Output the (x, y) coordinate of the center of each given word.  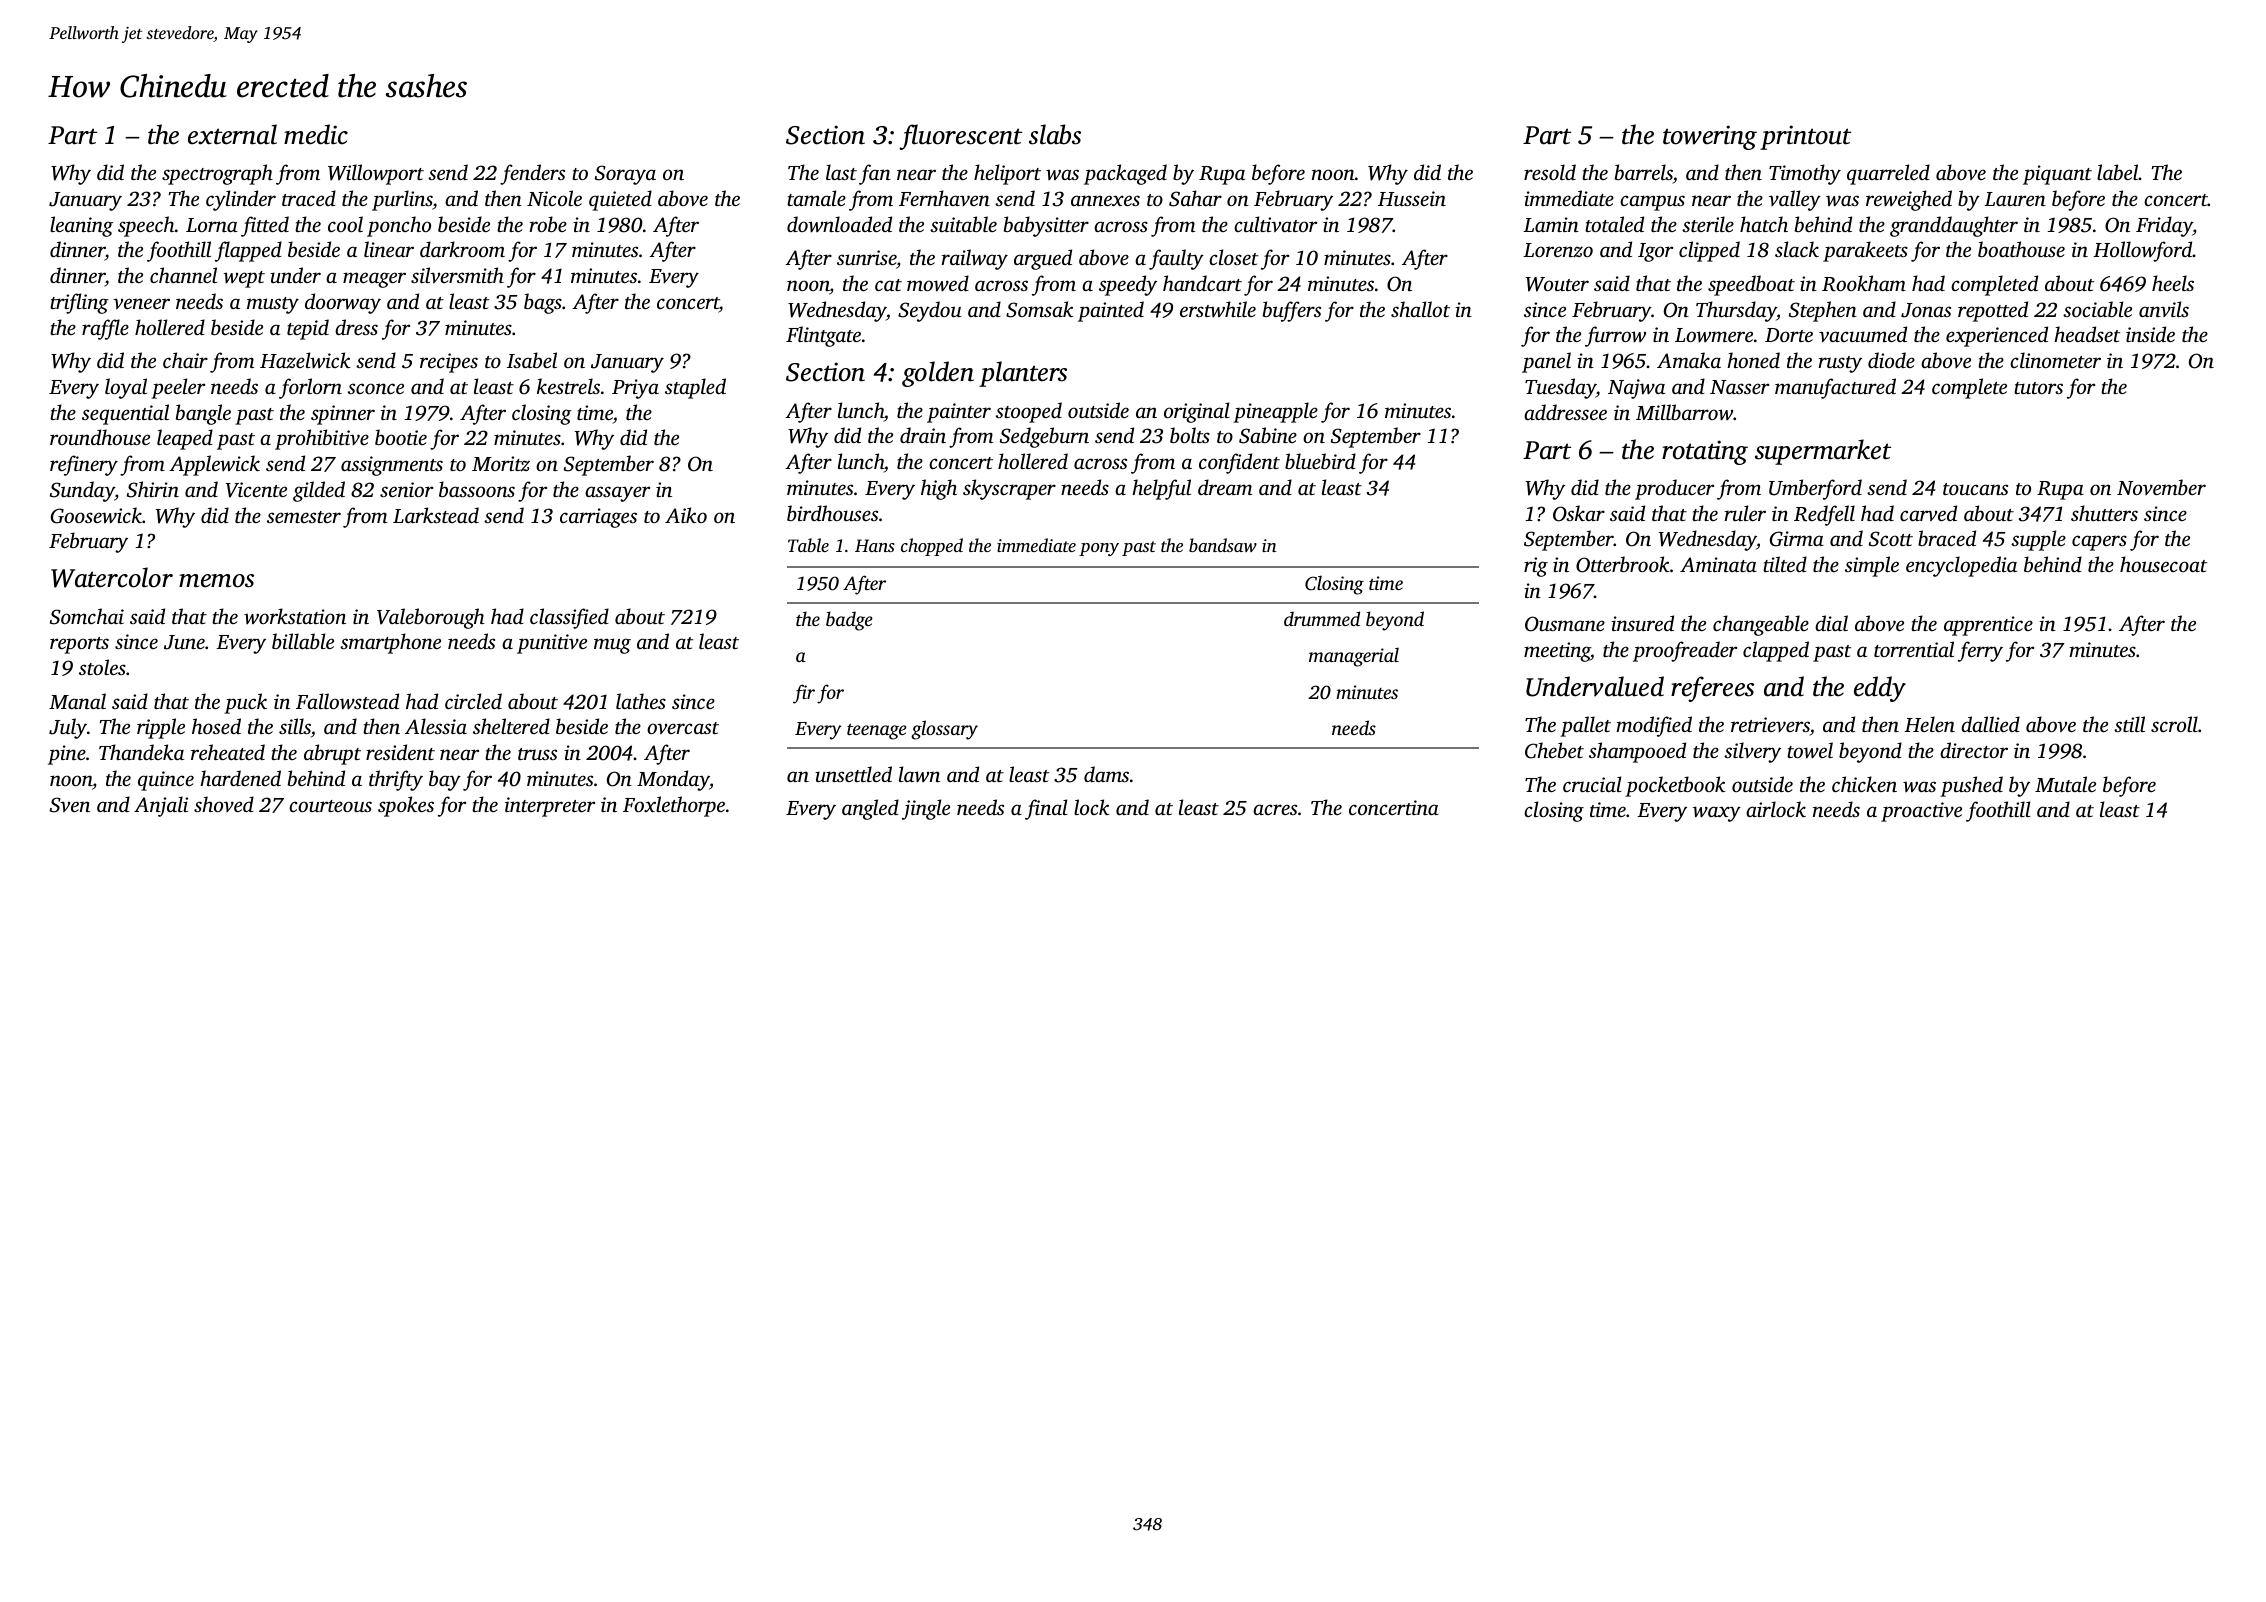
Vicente (256, 490)
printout (1805, 137)
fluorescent (960, 137)
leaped (185, 439)
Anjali (161, 806)
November (2161, 487)
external (232, 134)
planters (1023, 374)
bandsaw (1223, 545)
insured (1642, 623)
